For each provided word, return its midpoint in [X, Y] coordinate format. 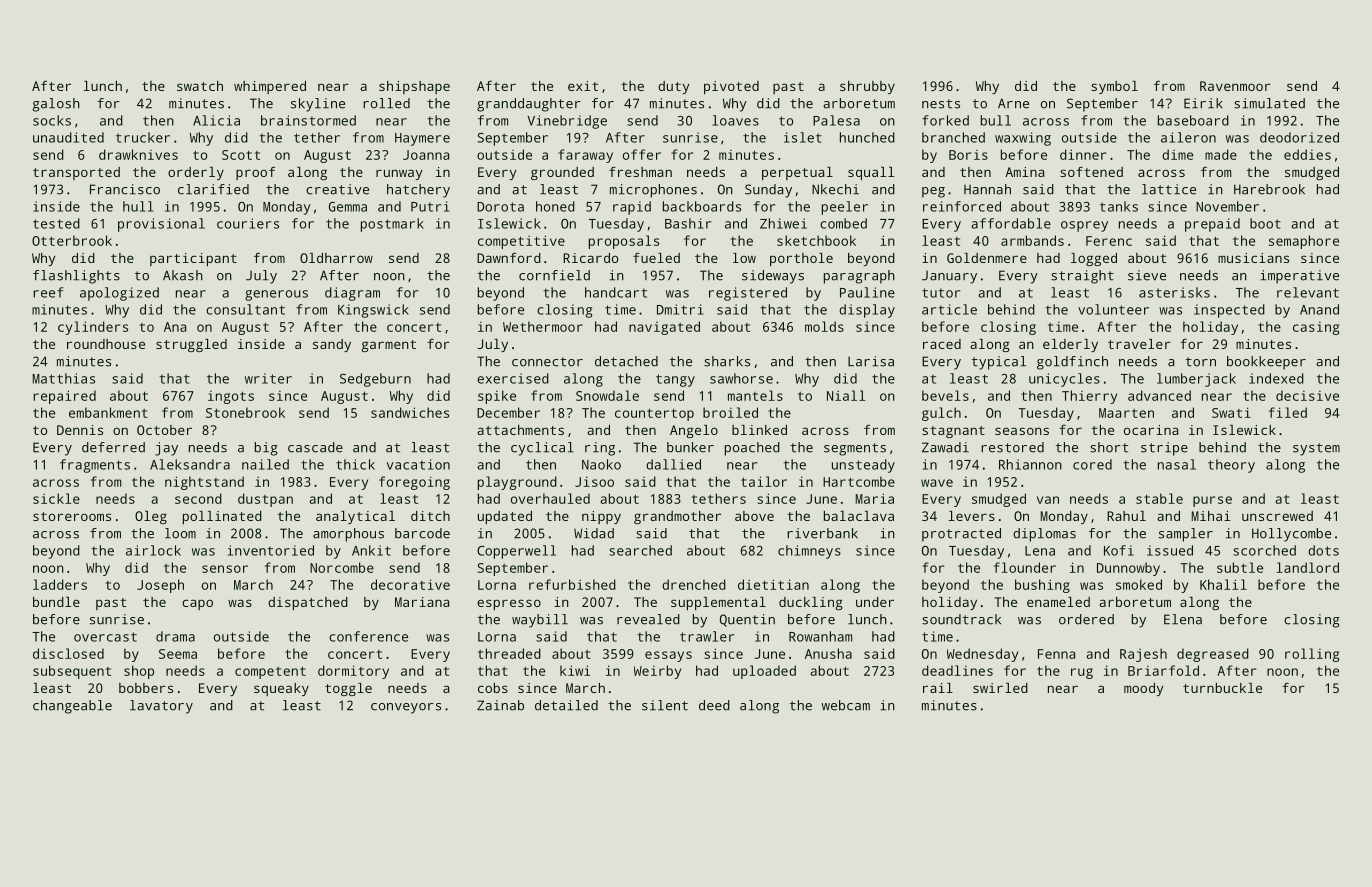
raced [942, 344]
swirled [1000, 688]
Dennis [80, 430]
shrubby [867, 87]
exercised [513, 378]
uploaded [764, 672]
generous [276, 295]
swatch [200, 86]
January [949, 277]
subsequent [72, 672]
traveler [1139, 344]
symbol [1114, 87]
